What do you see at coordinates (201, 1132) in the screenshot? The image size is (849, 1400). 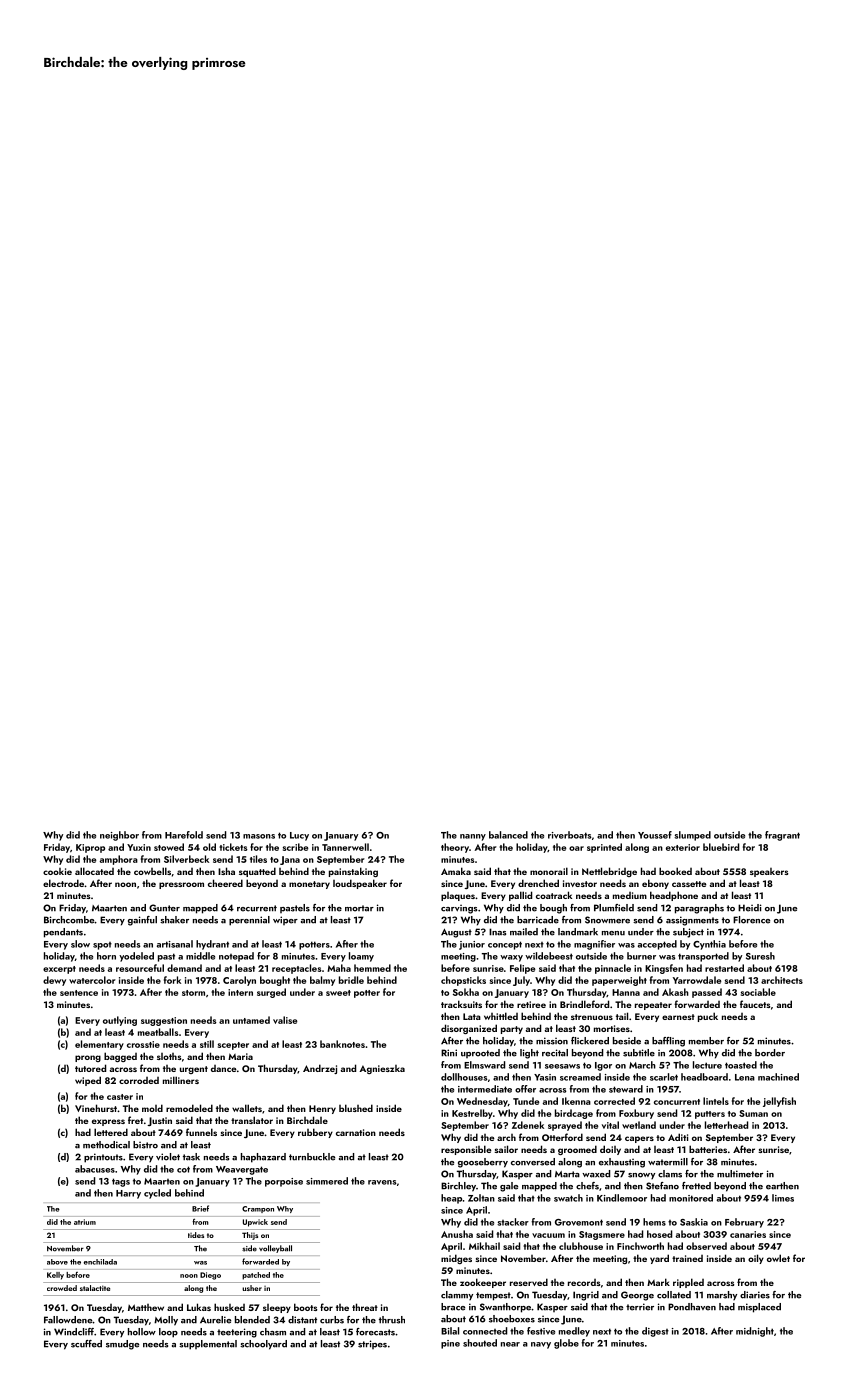 I see `funnels` at bounding box center [201, 1132].
